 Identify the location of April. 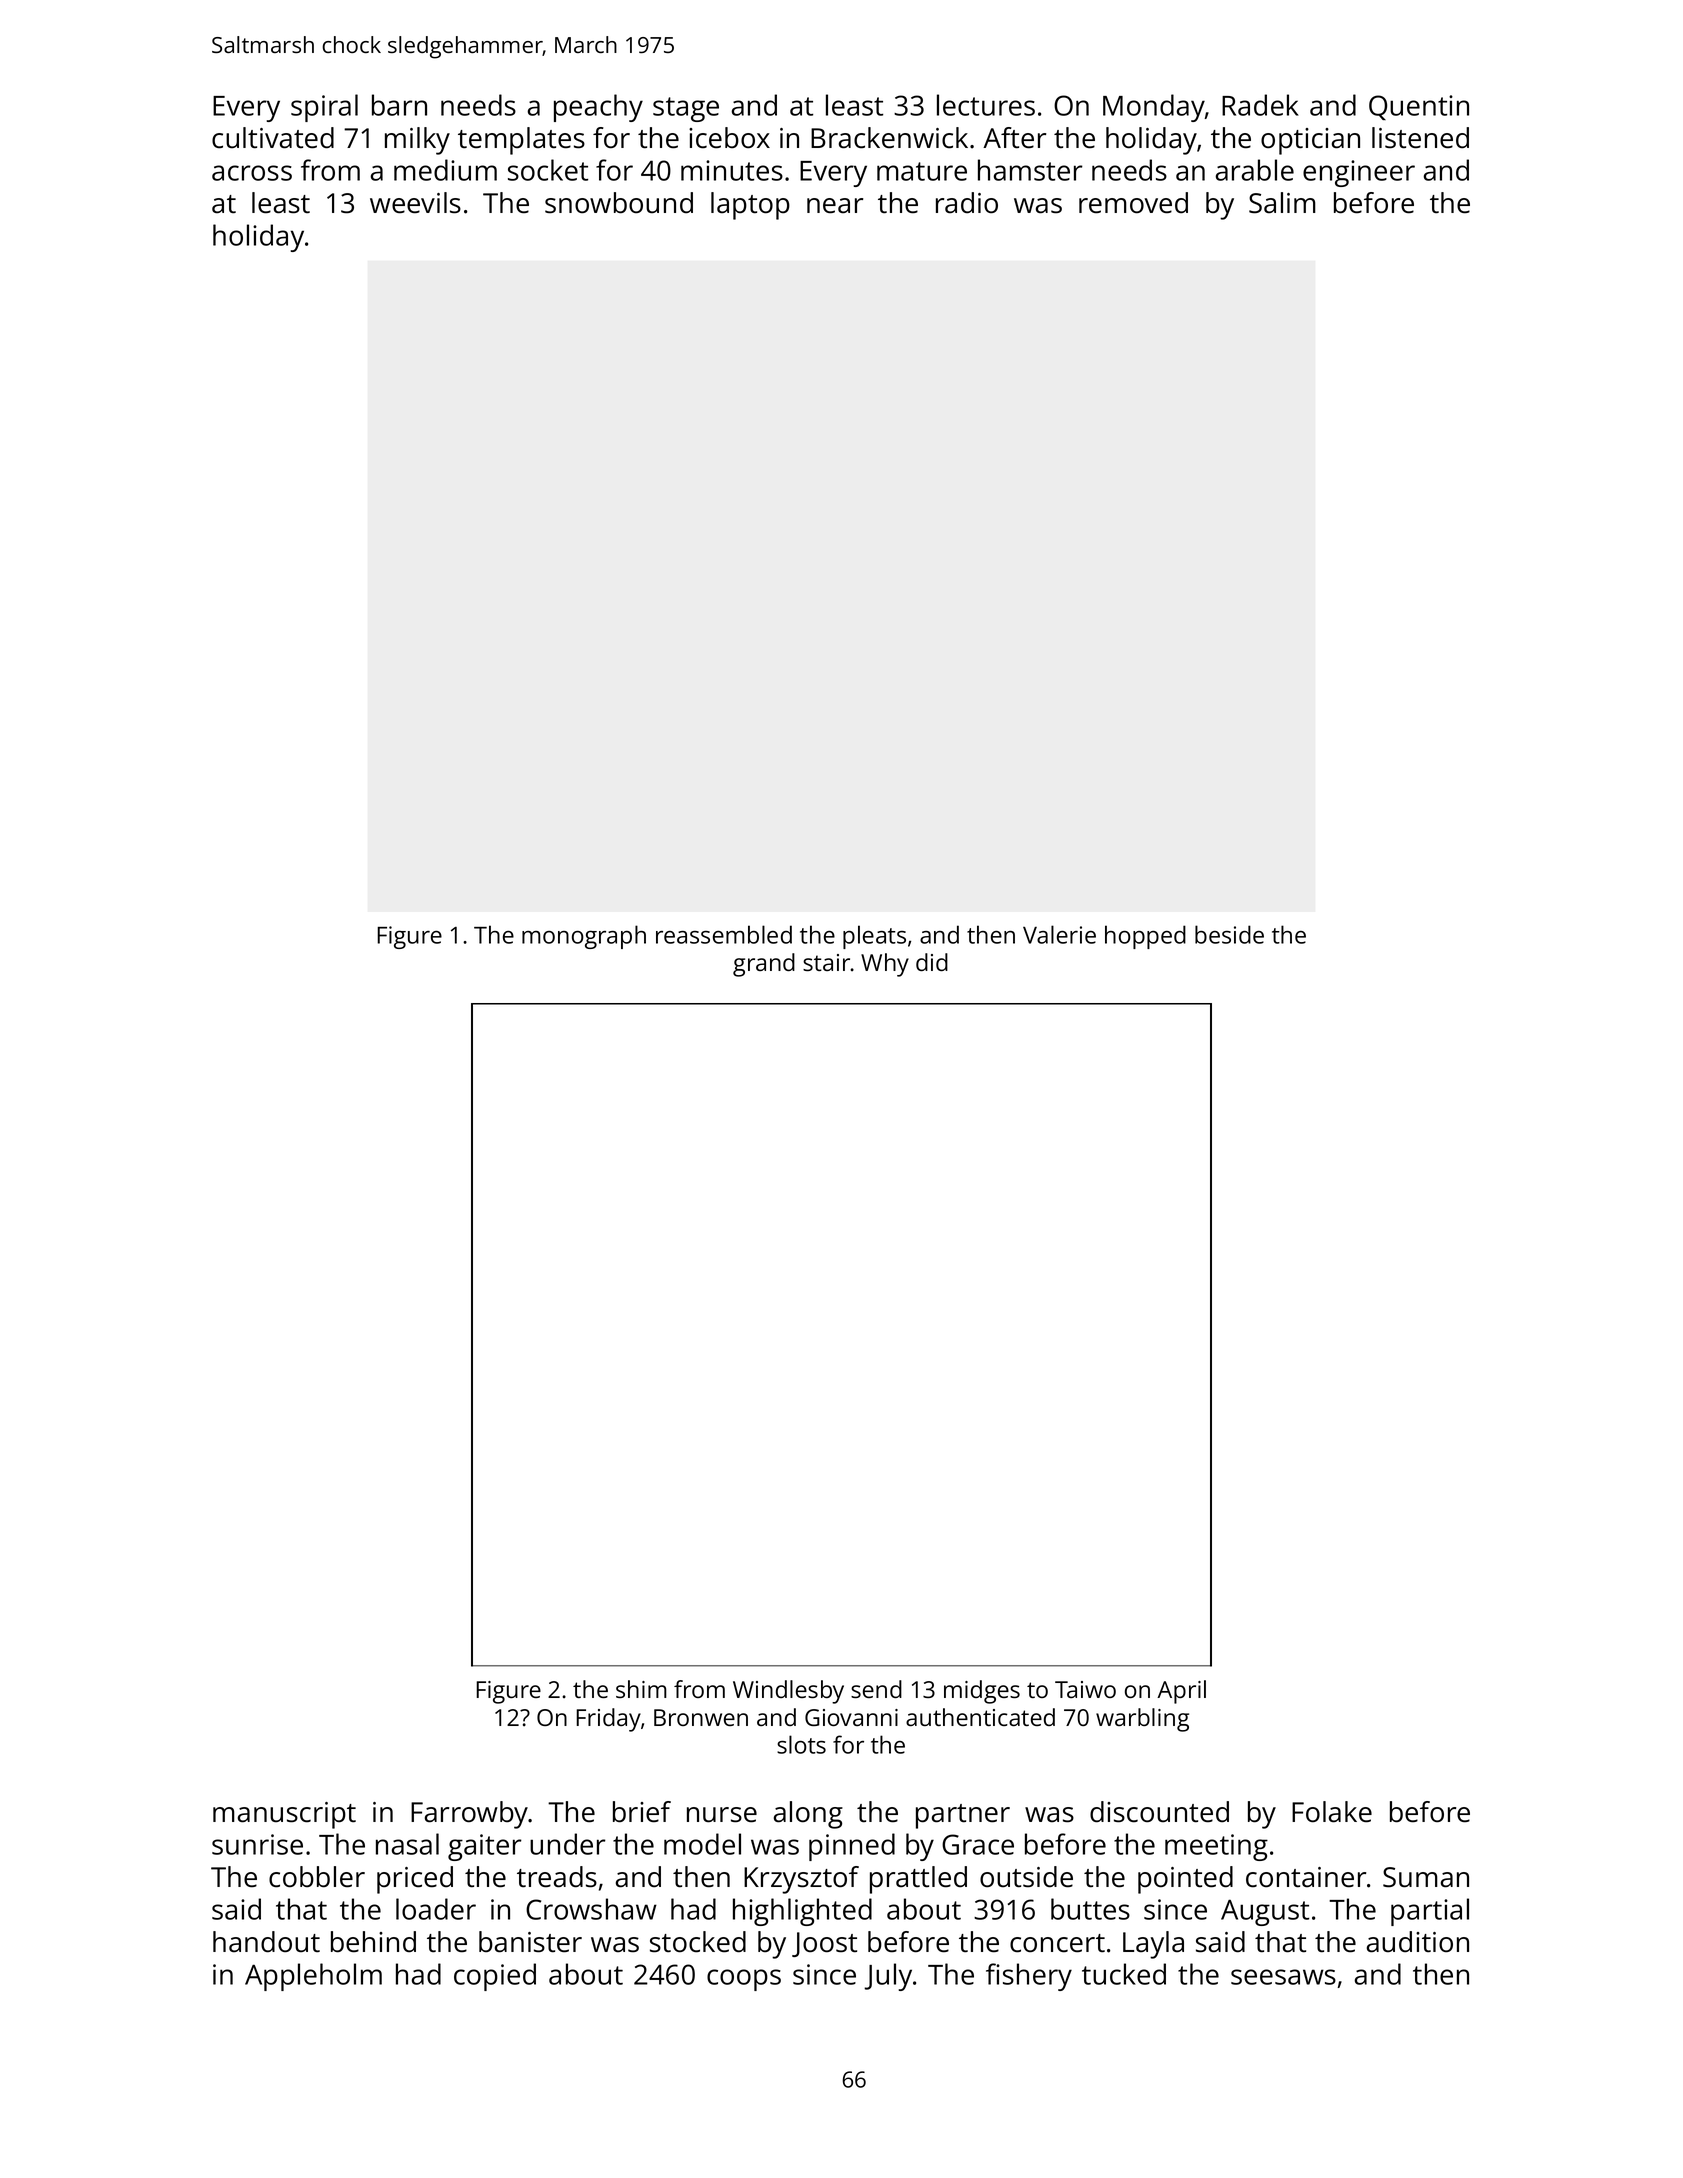
(1181, 1692).
